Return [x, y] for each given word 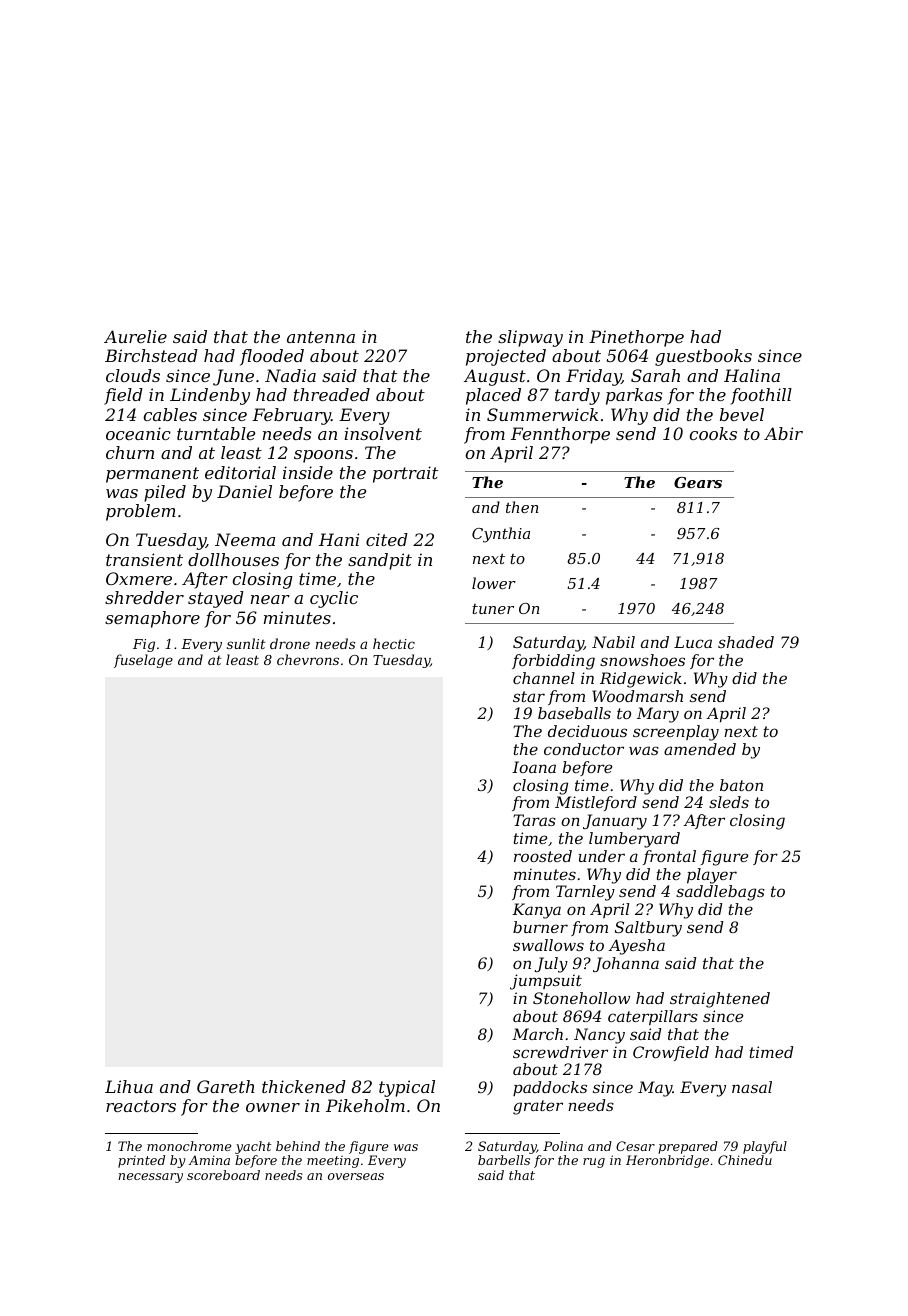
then [522, 507]
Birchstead [151, 355]
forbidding [553, 662]
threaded [332, 394]
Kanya [536, 911]
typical [407, 1088]
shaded [746, 642]
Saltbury [648, 929]
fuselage [143, 661]
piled [165, 493]
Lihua [129, 1086]
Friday [593, 377]
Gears [698, 482]
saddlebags [720, 893]
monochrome [189, 1146]
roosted [543, 856]
